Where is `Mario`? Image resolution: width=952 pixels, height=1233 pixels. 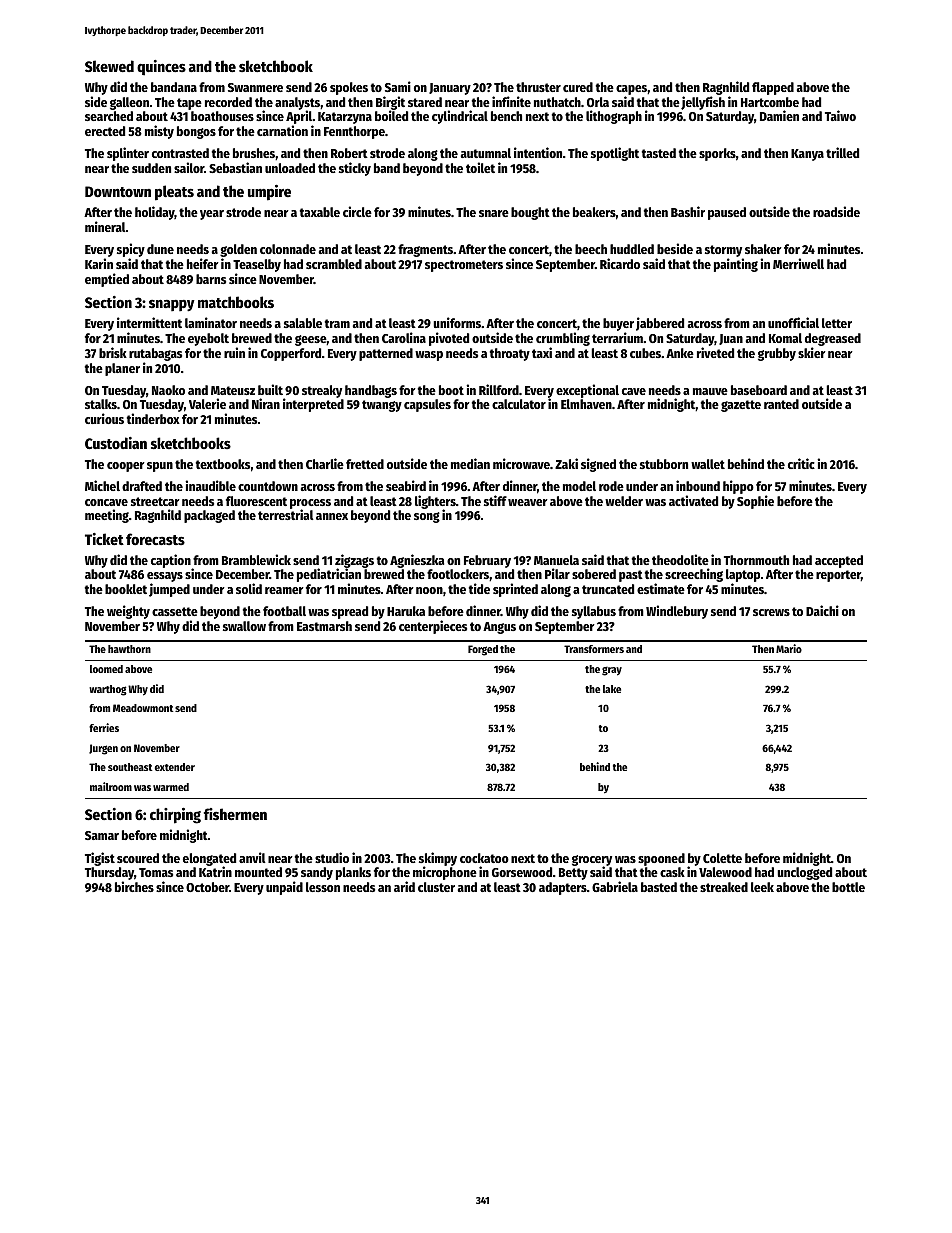
Mario is located at coordinates (789, 648).
